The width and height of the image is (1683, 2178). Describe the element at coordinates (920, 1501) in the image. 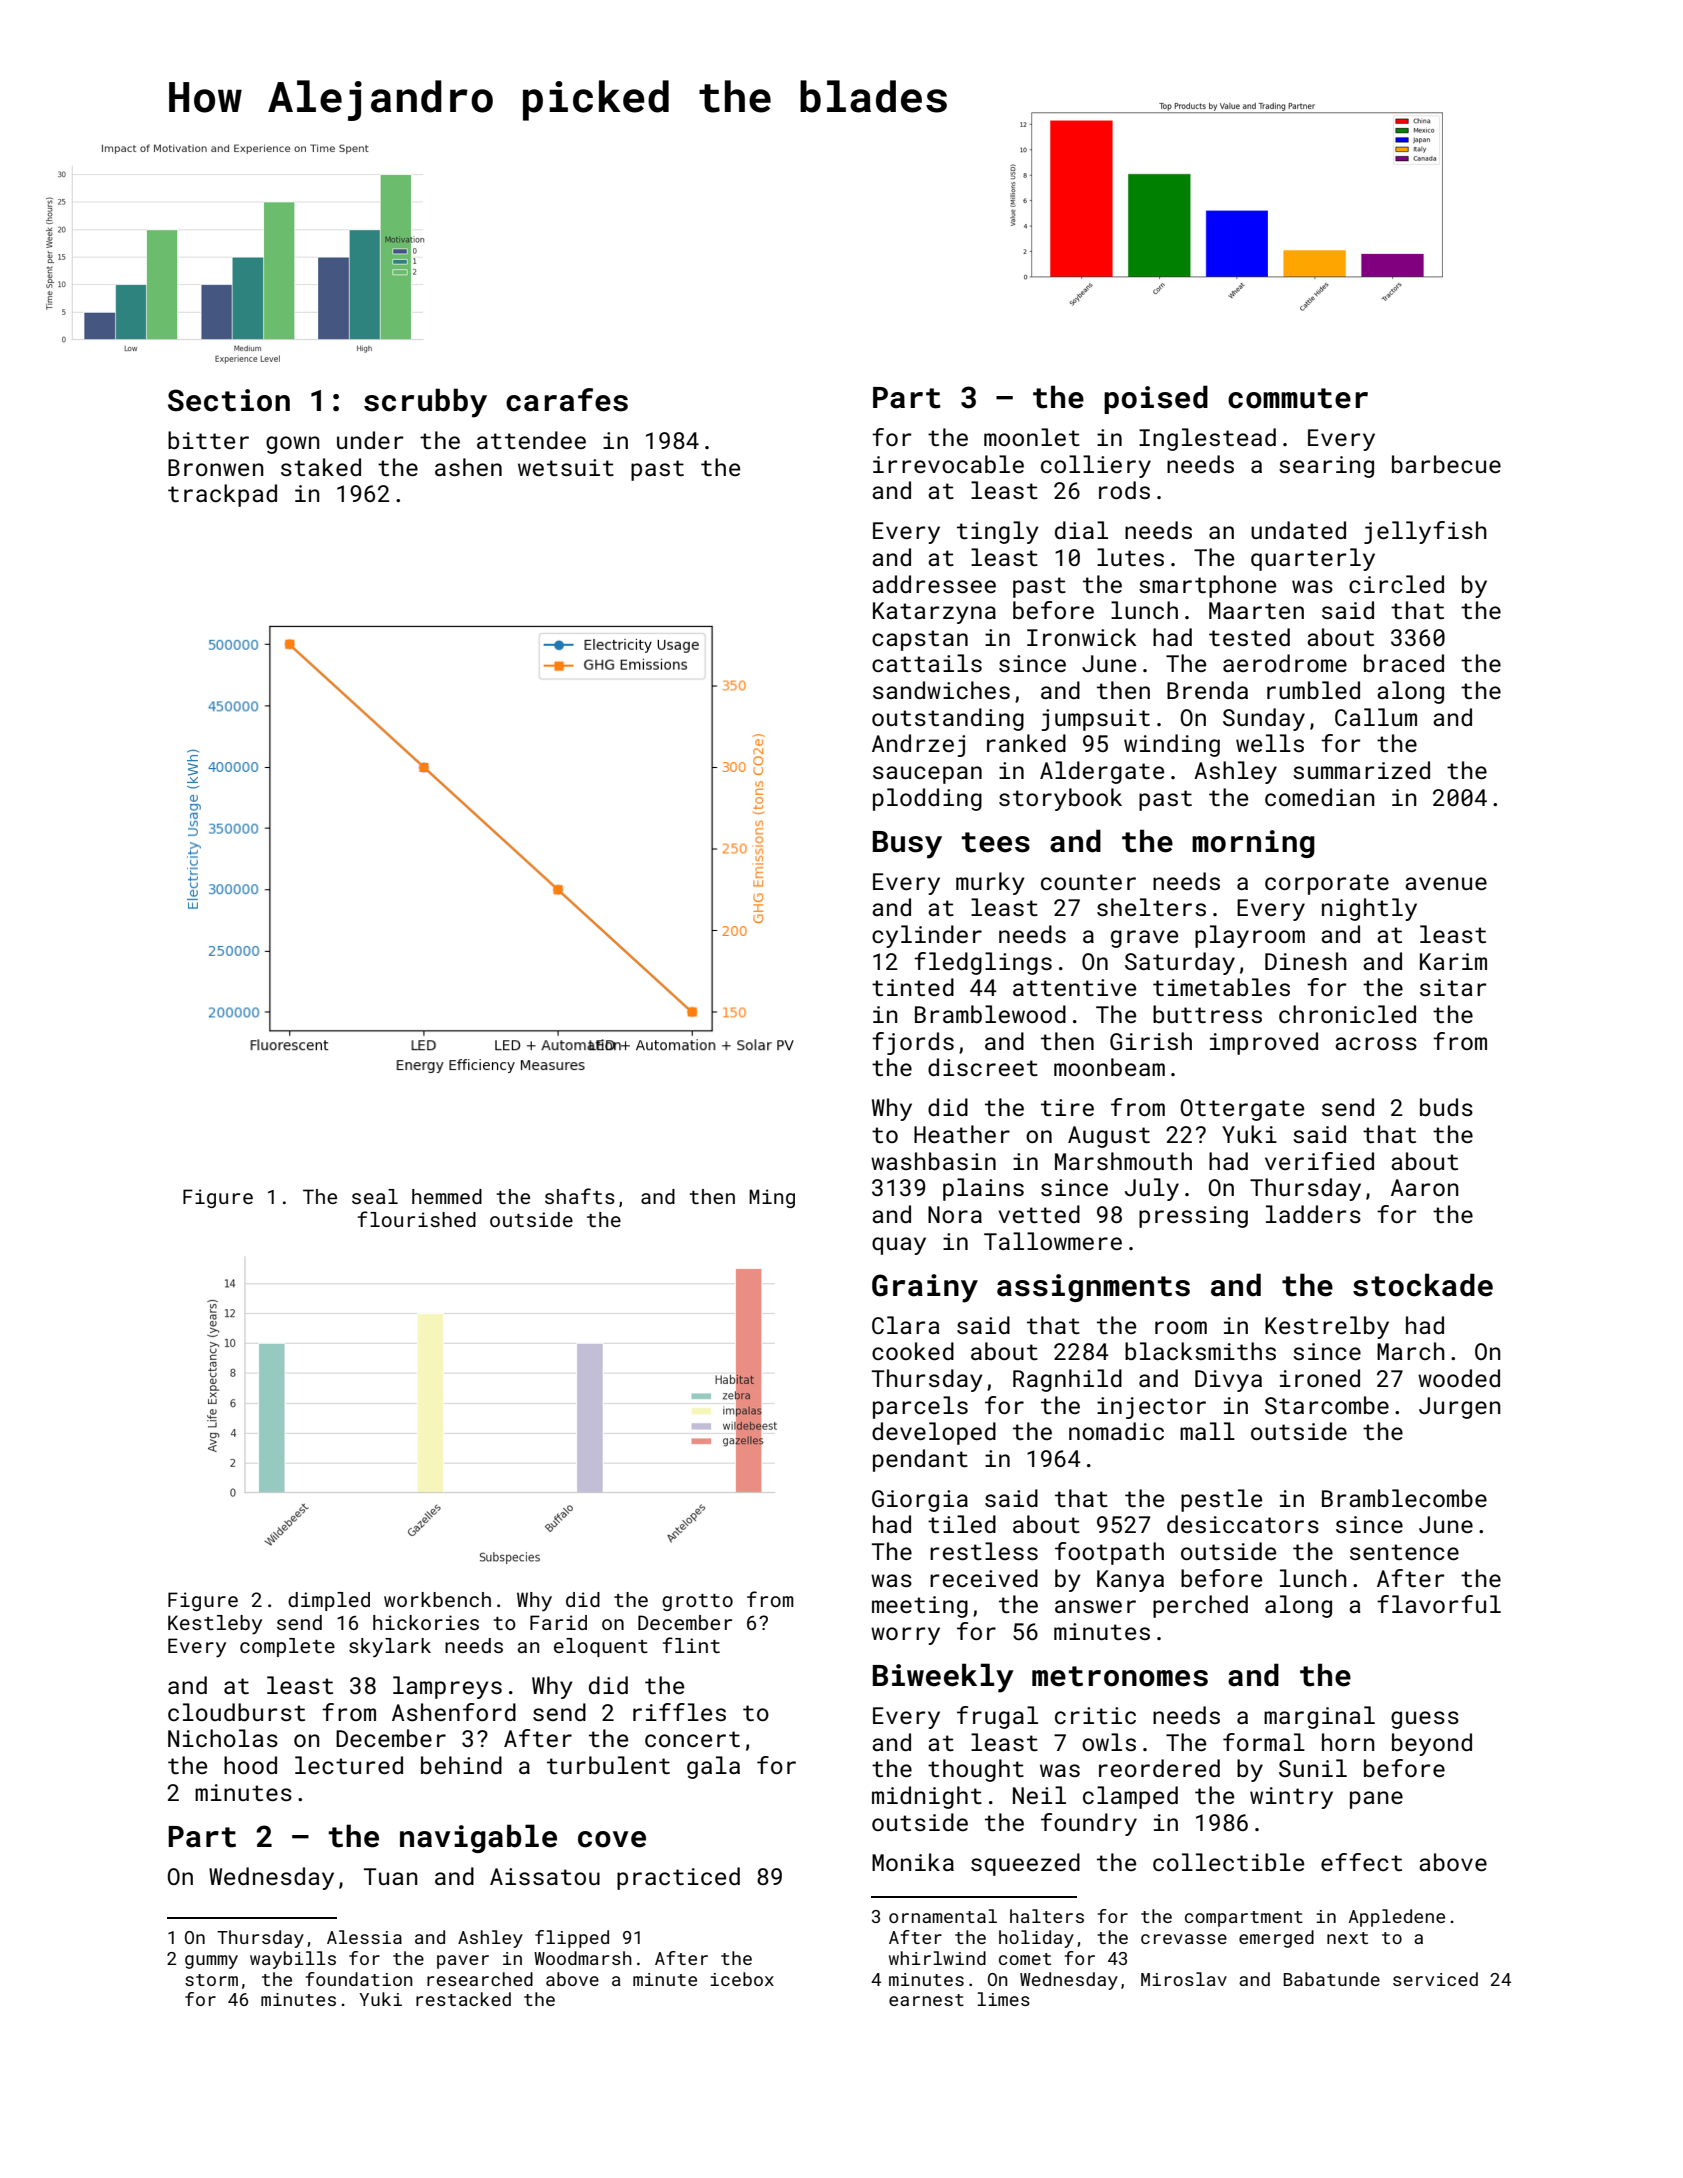

I see `Giorgia` at that location.
